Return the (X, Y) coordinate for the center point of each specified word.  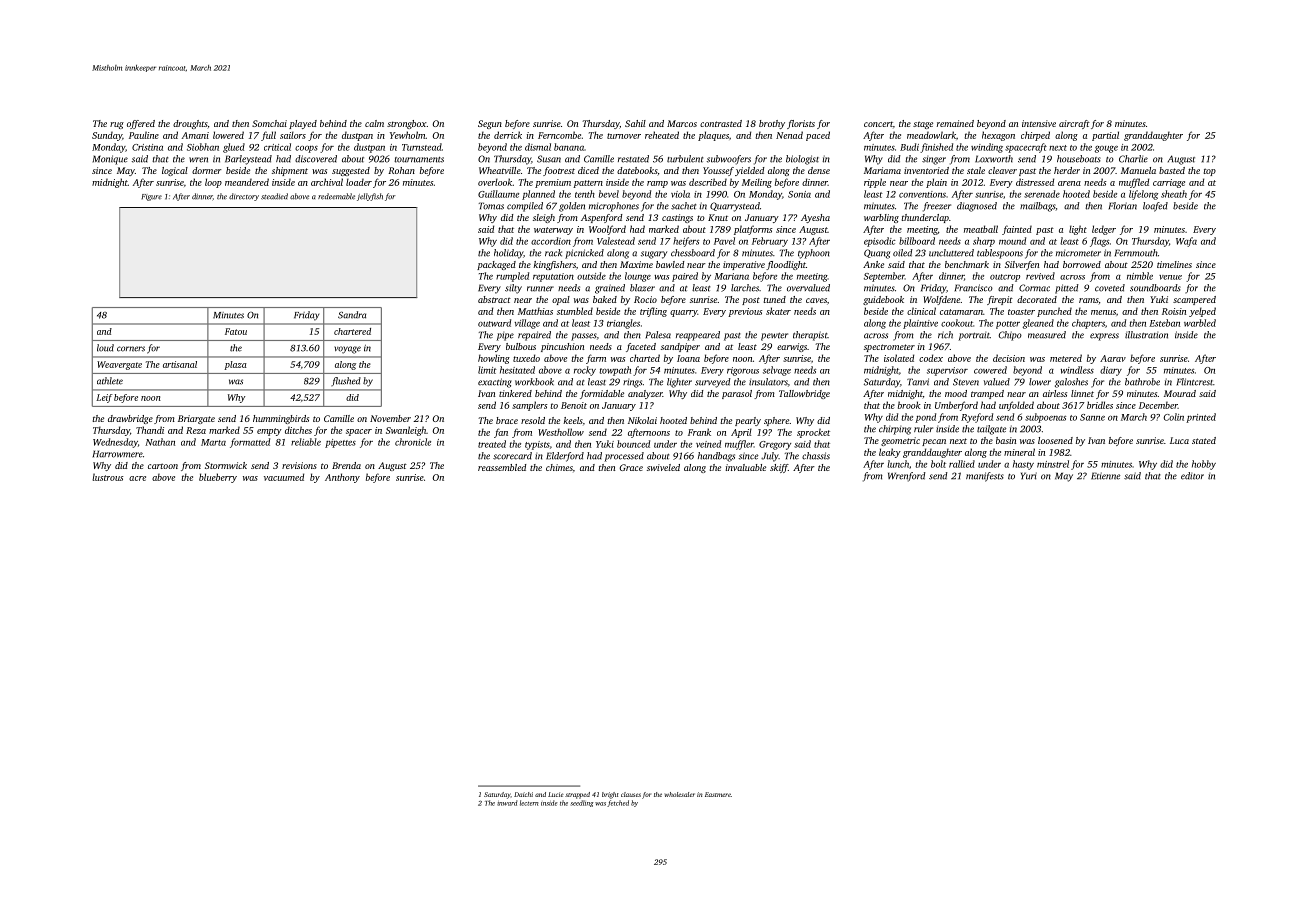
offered (141, 124)
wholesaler (680, 794)
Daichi (523, 794)
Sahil (635, 123)
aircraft (1074, 124)
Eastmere (718, 794)
